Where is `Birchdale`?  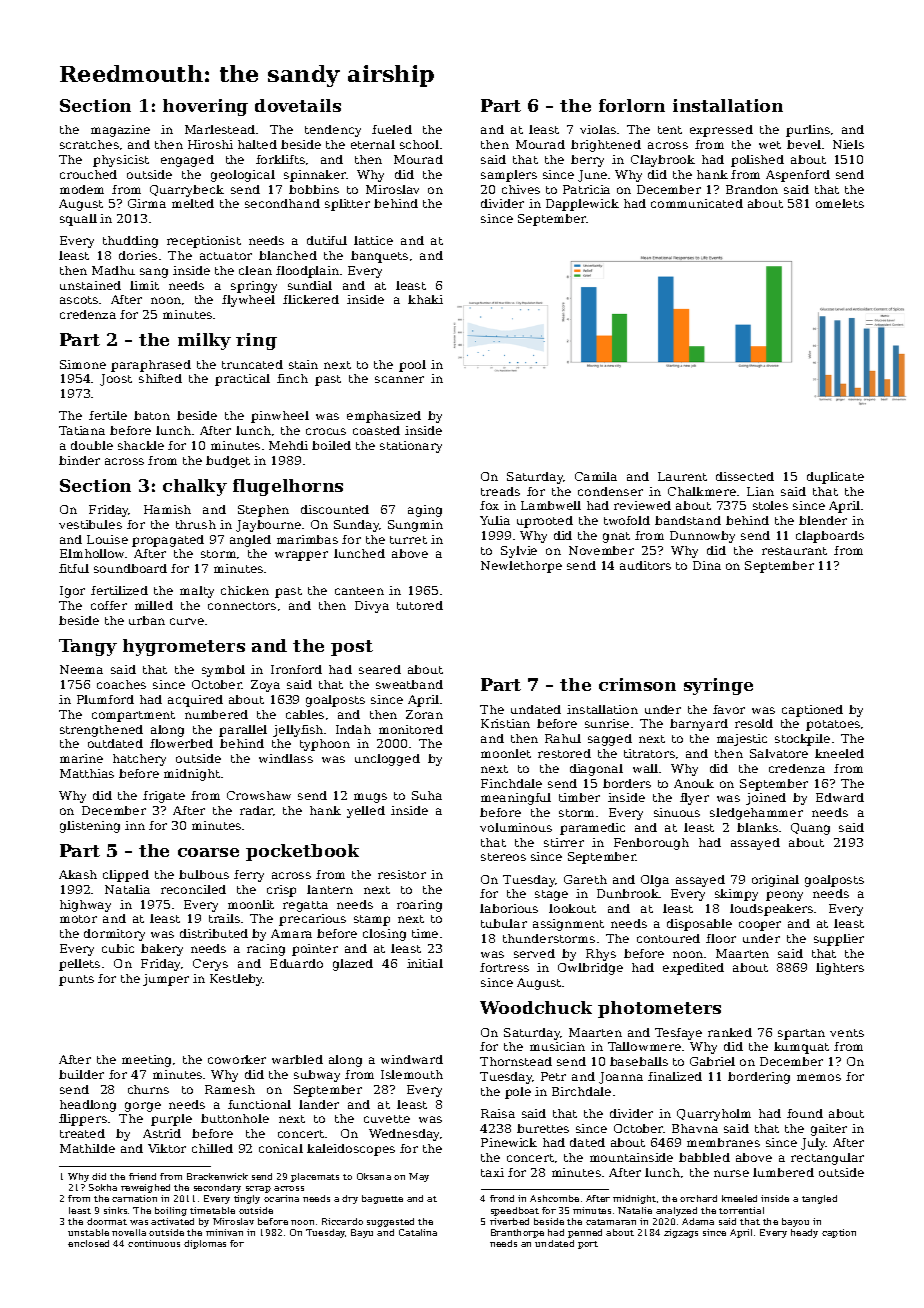 Birchdale is located at coordinates (581, 1091).
